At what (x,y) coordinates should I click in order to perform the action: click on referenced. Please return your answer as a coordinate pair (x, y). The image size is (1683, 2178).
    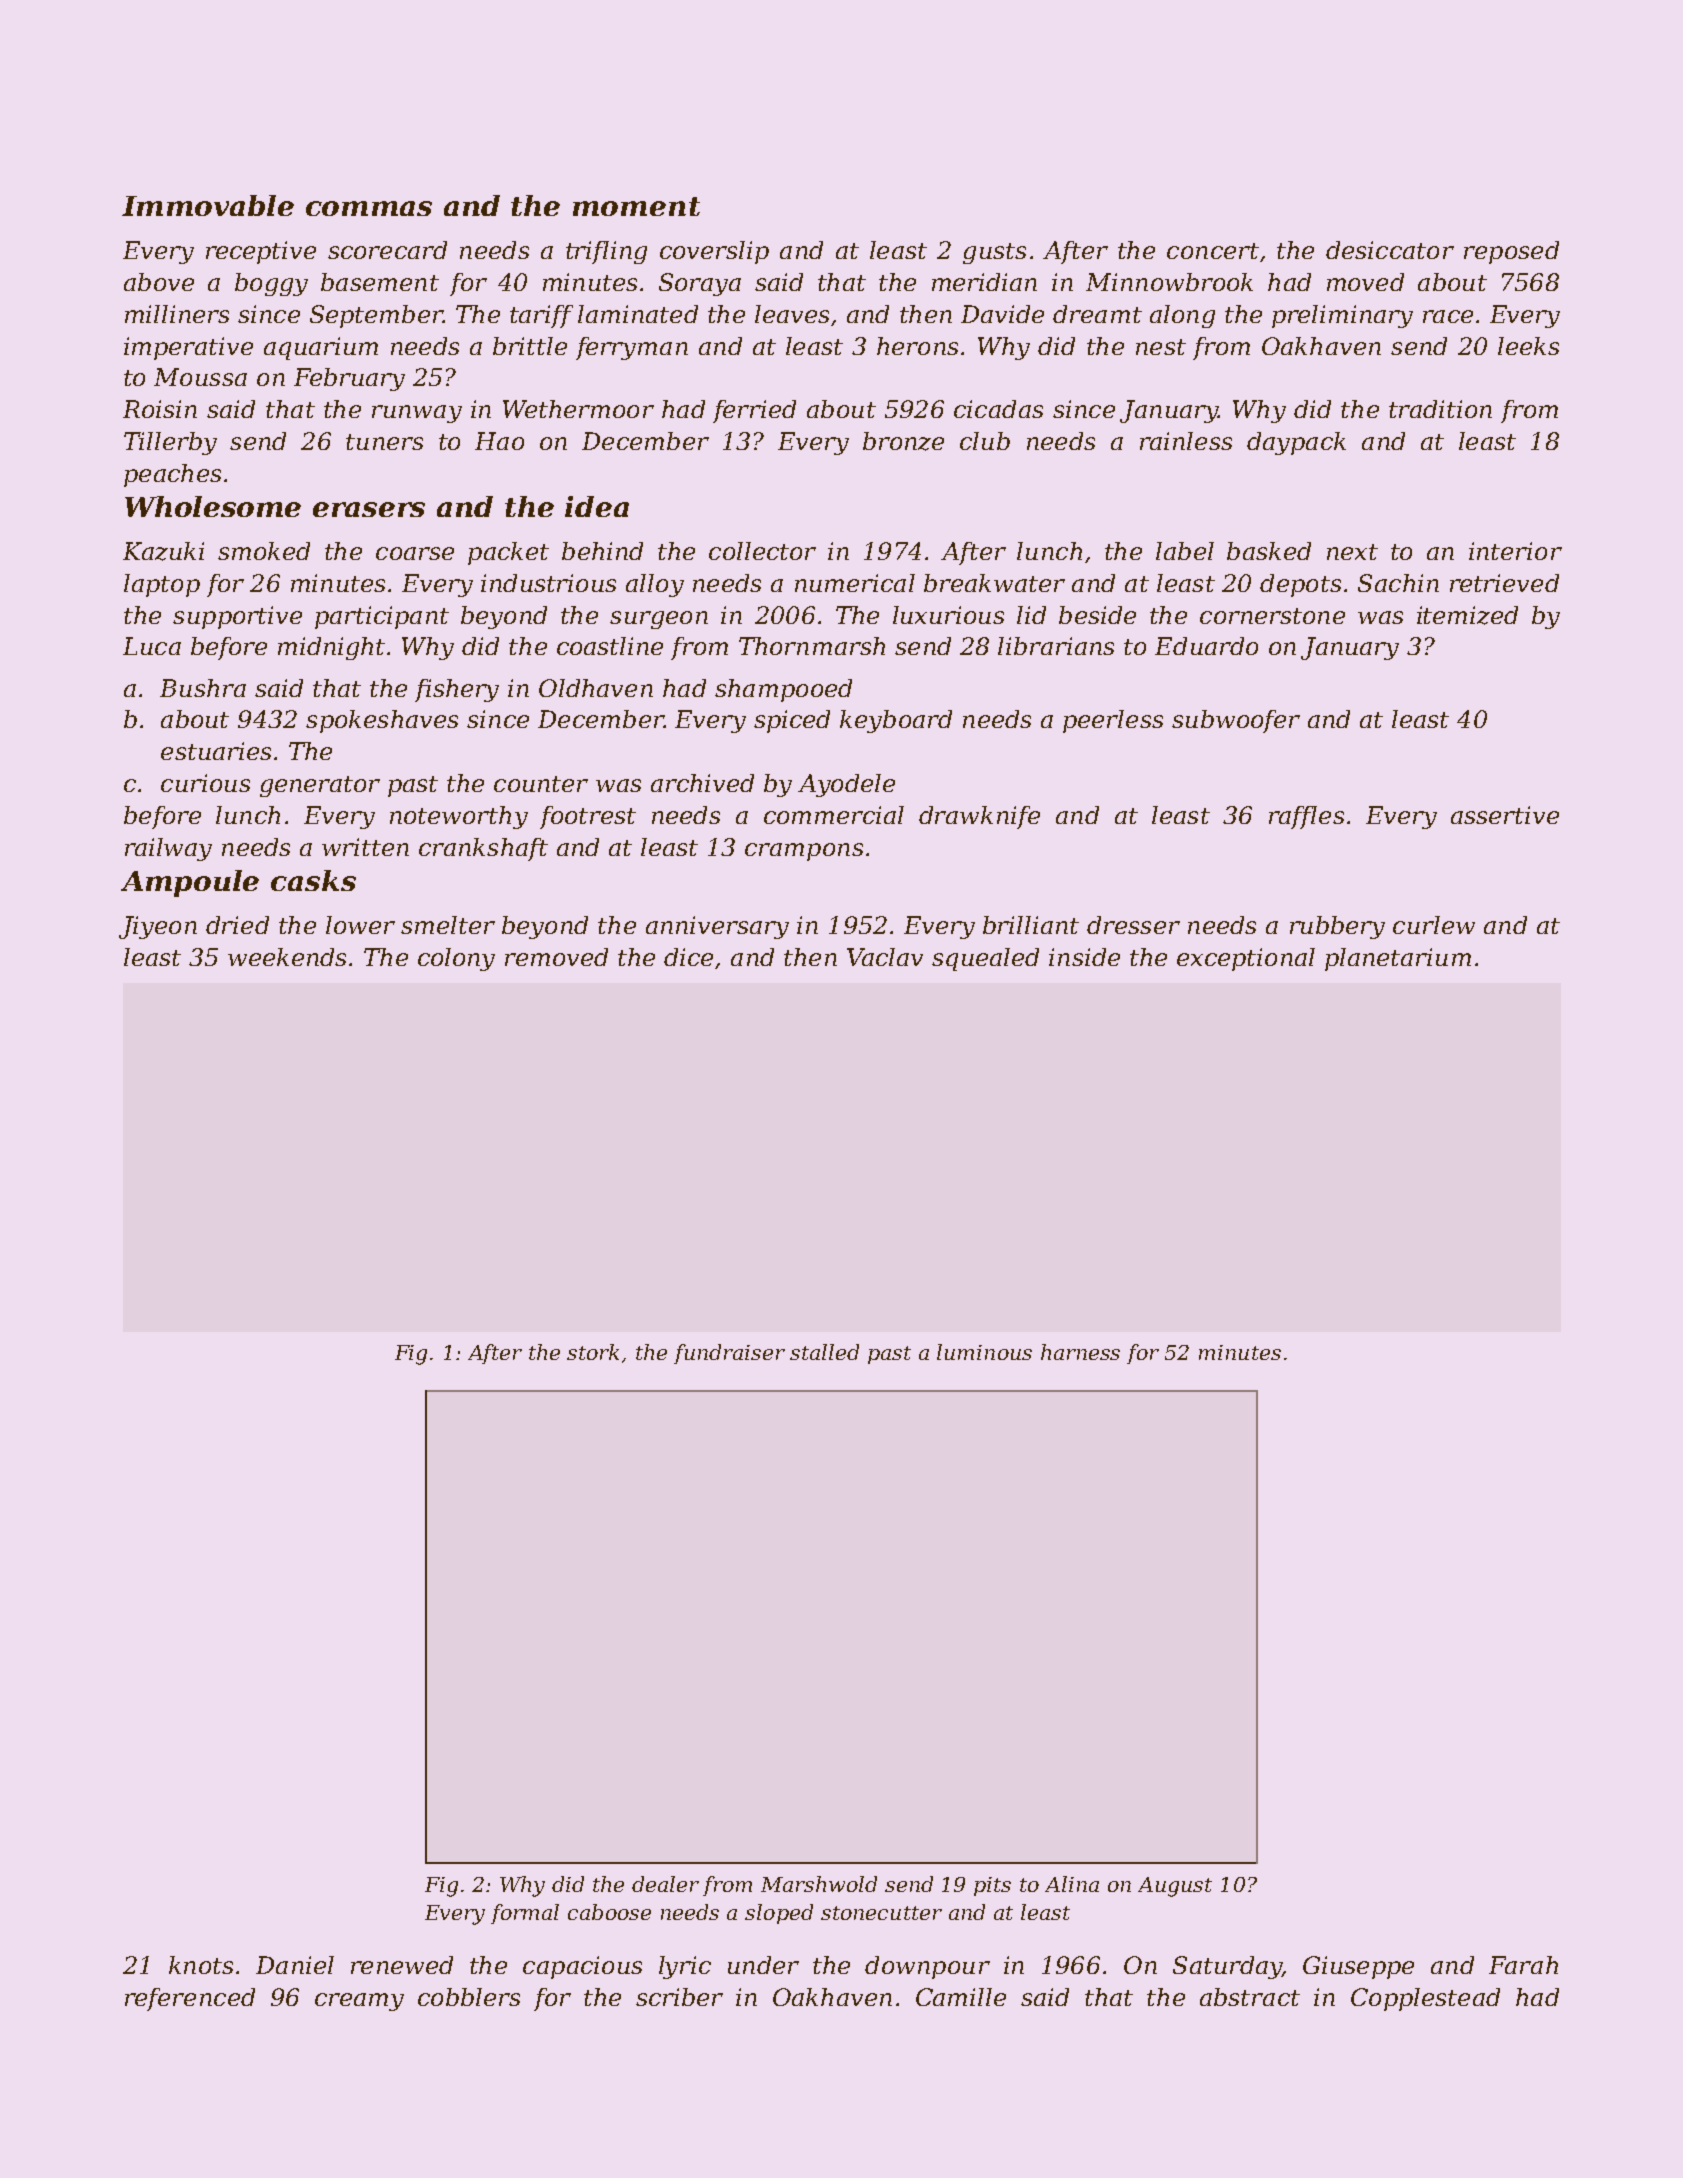
    Looking at the image, I should click on (190, 1999).
